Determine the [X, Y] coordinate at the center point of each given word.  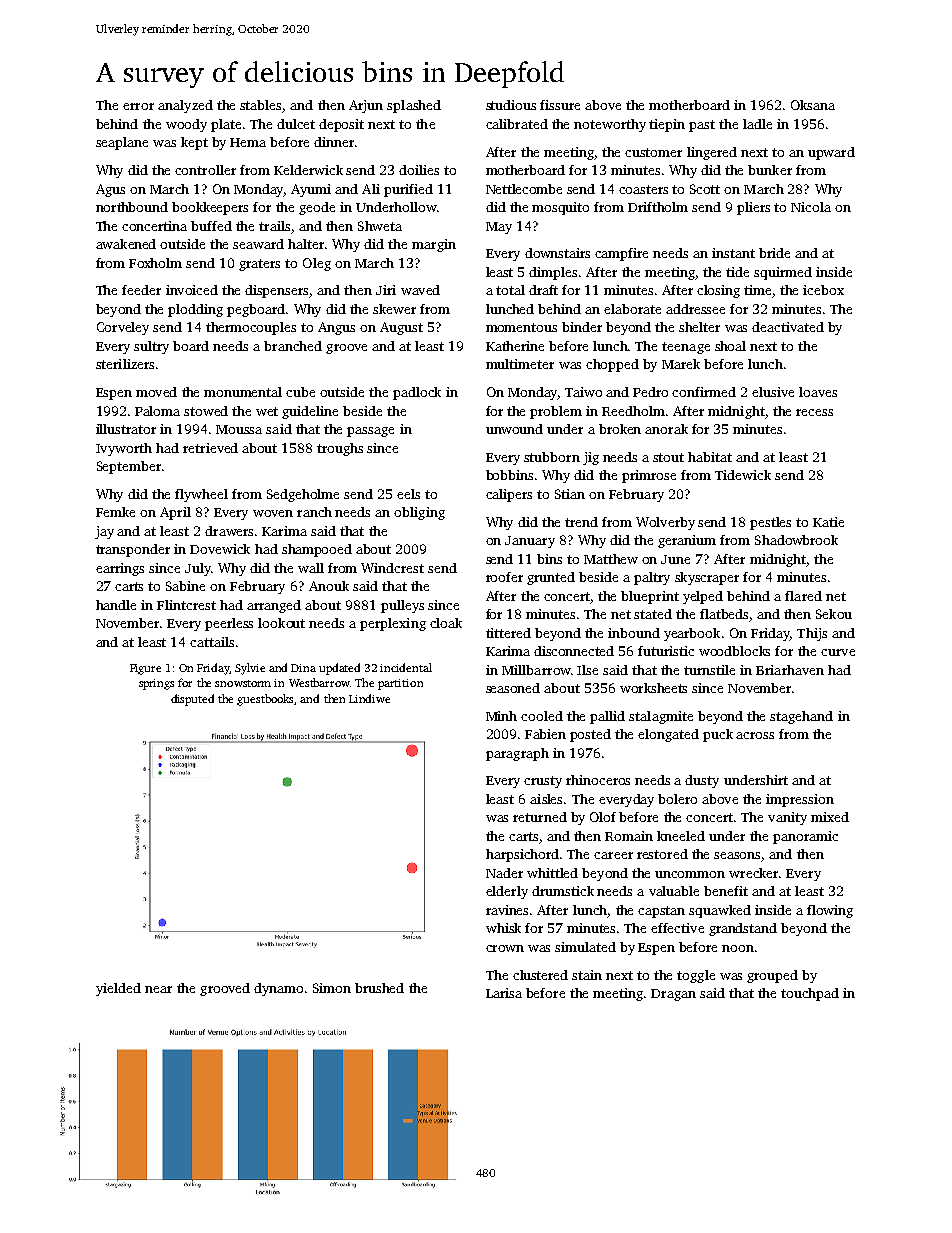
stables [261, 106]
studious [511, 105]
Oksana [813, 105]
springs [156, 684]
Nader [504, 873]
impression [800, 800]
